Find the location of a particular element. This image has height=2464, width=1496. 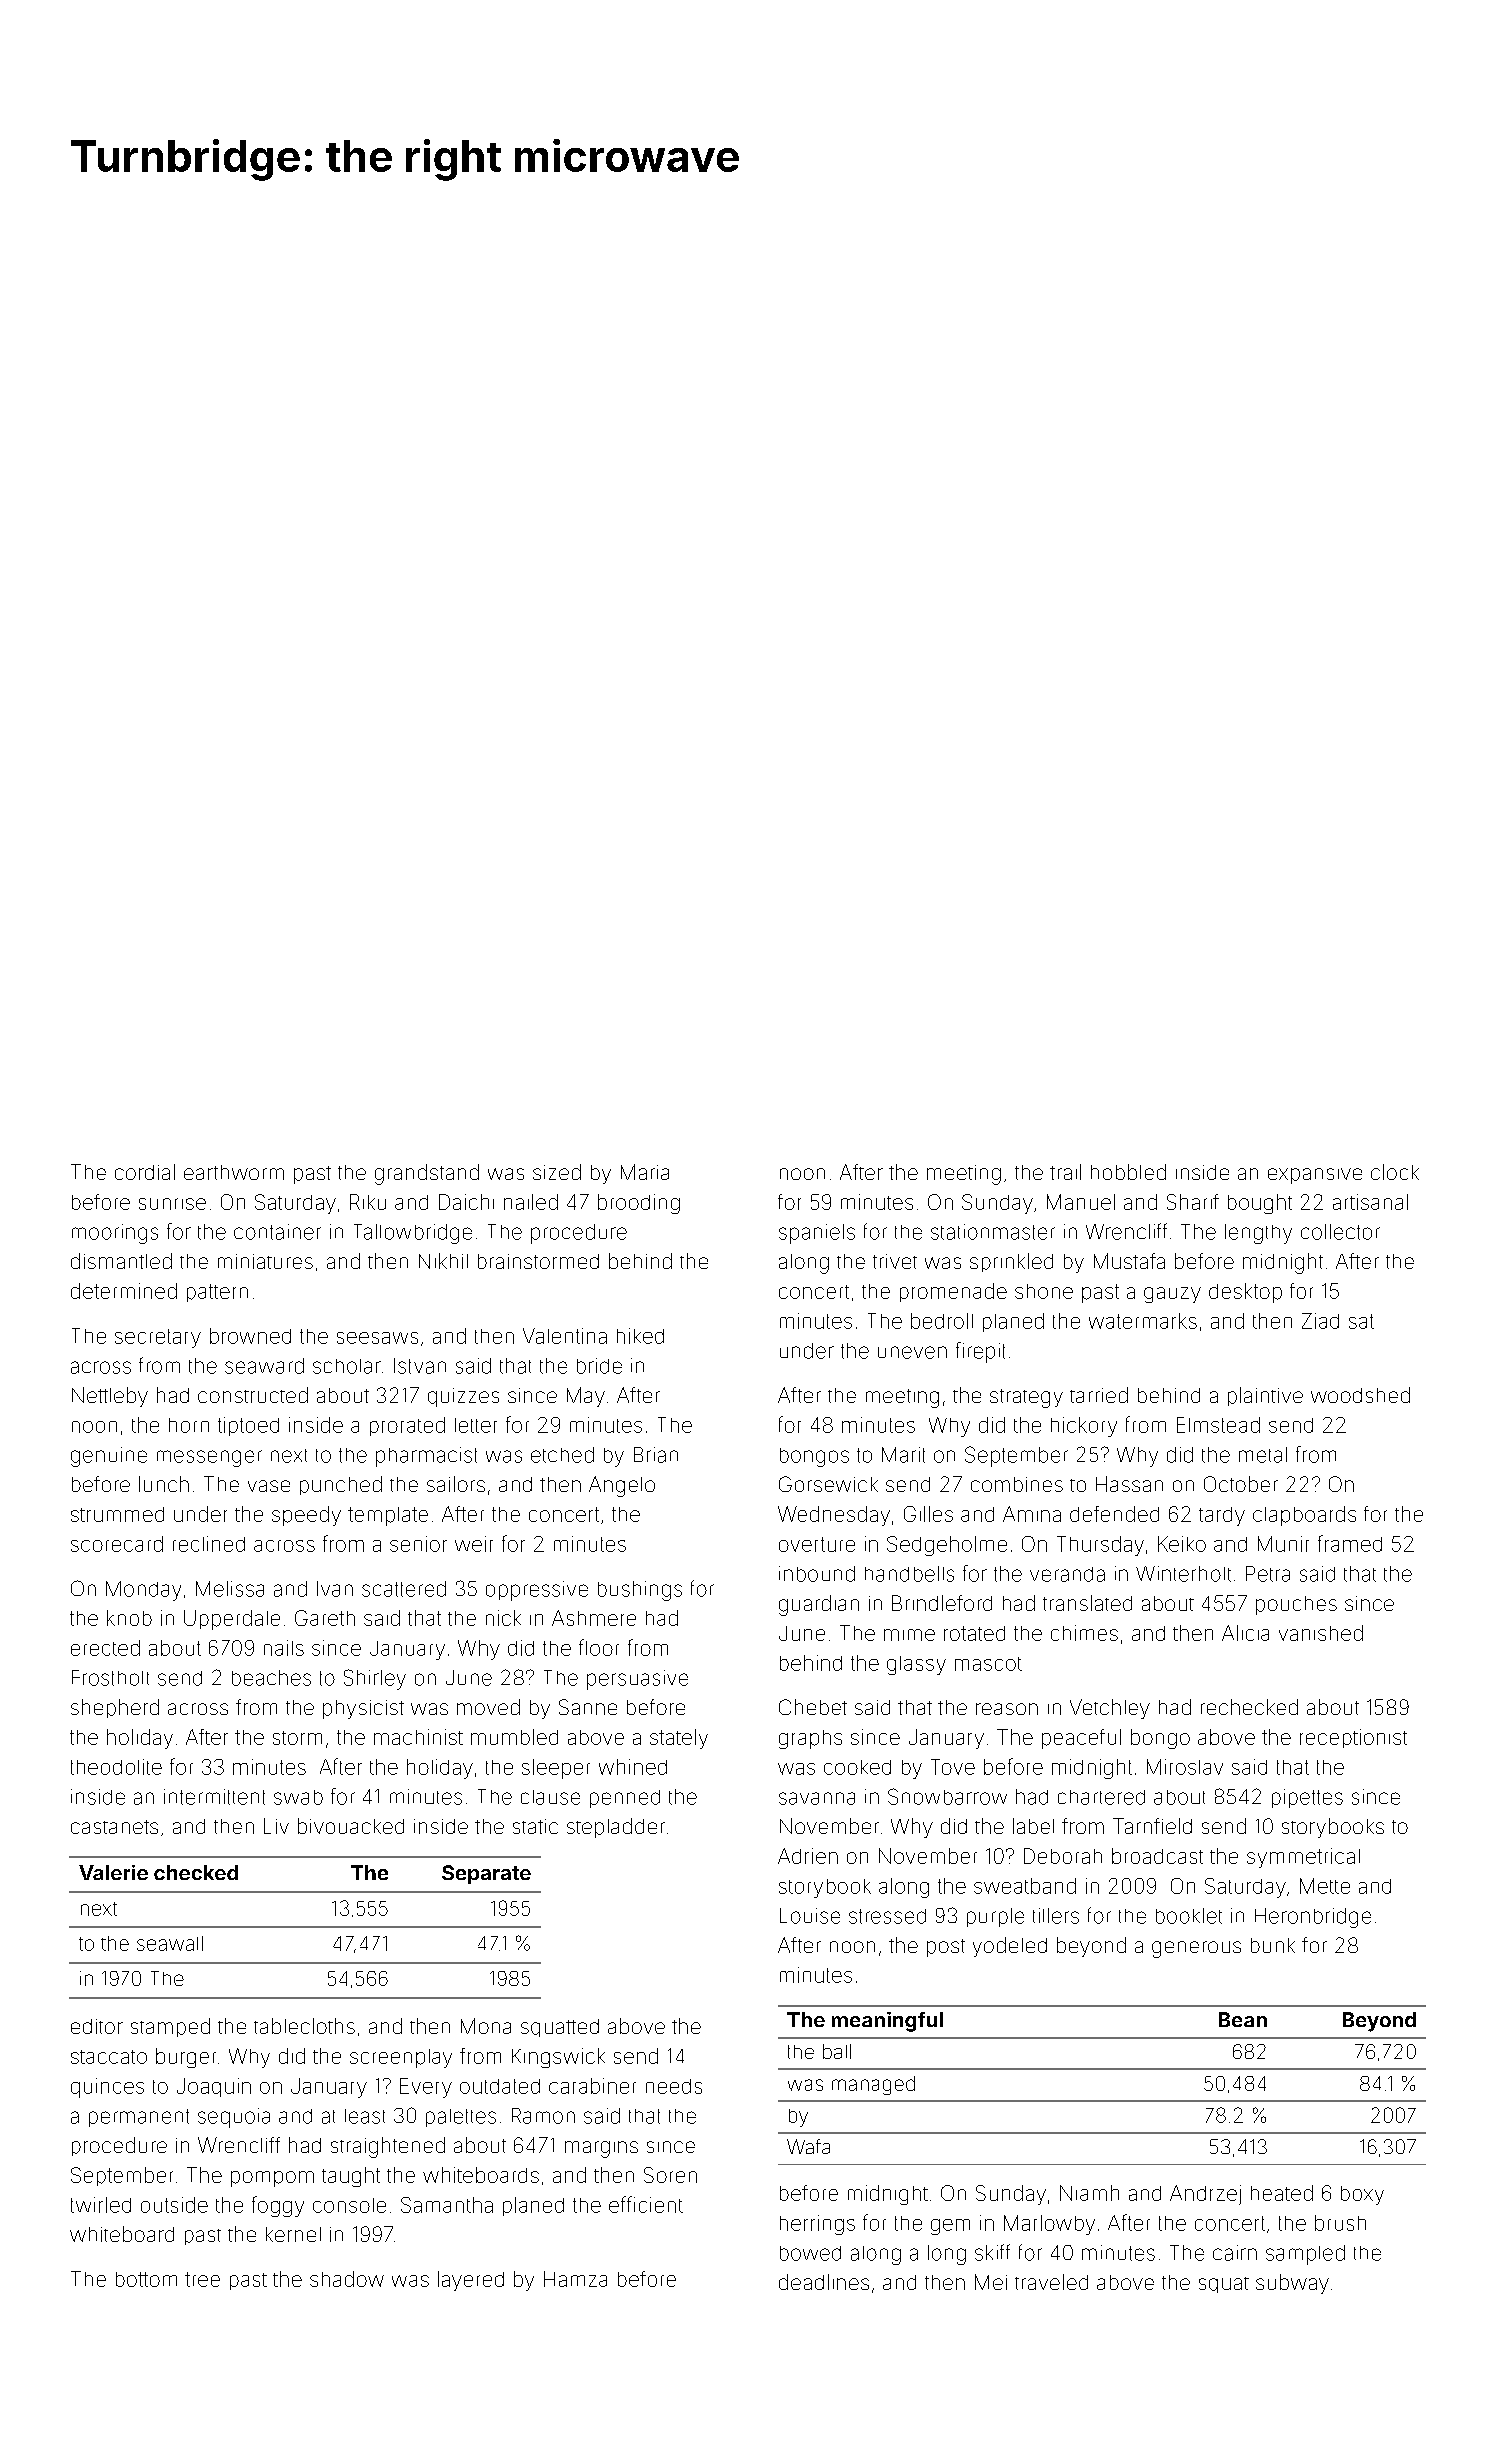

chartered is located at coordinates (1101, 1797).
